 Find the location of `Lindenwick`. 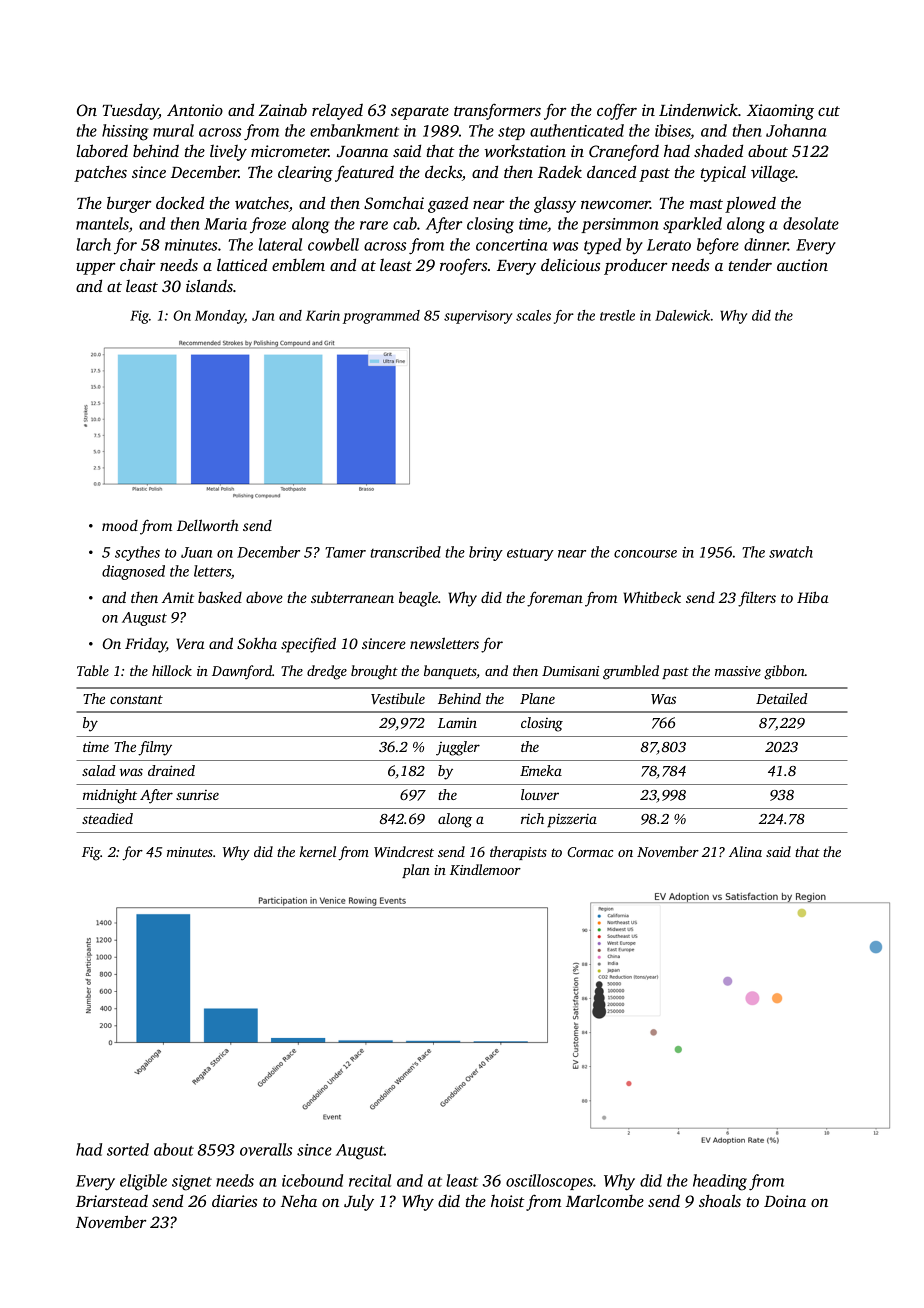

Lindenwick is located at coordinates (698, 109).
